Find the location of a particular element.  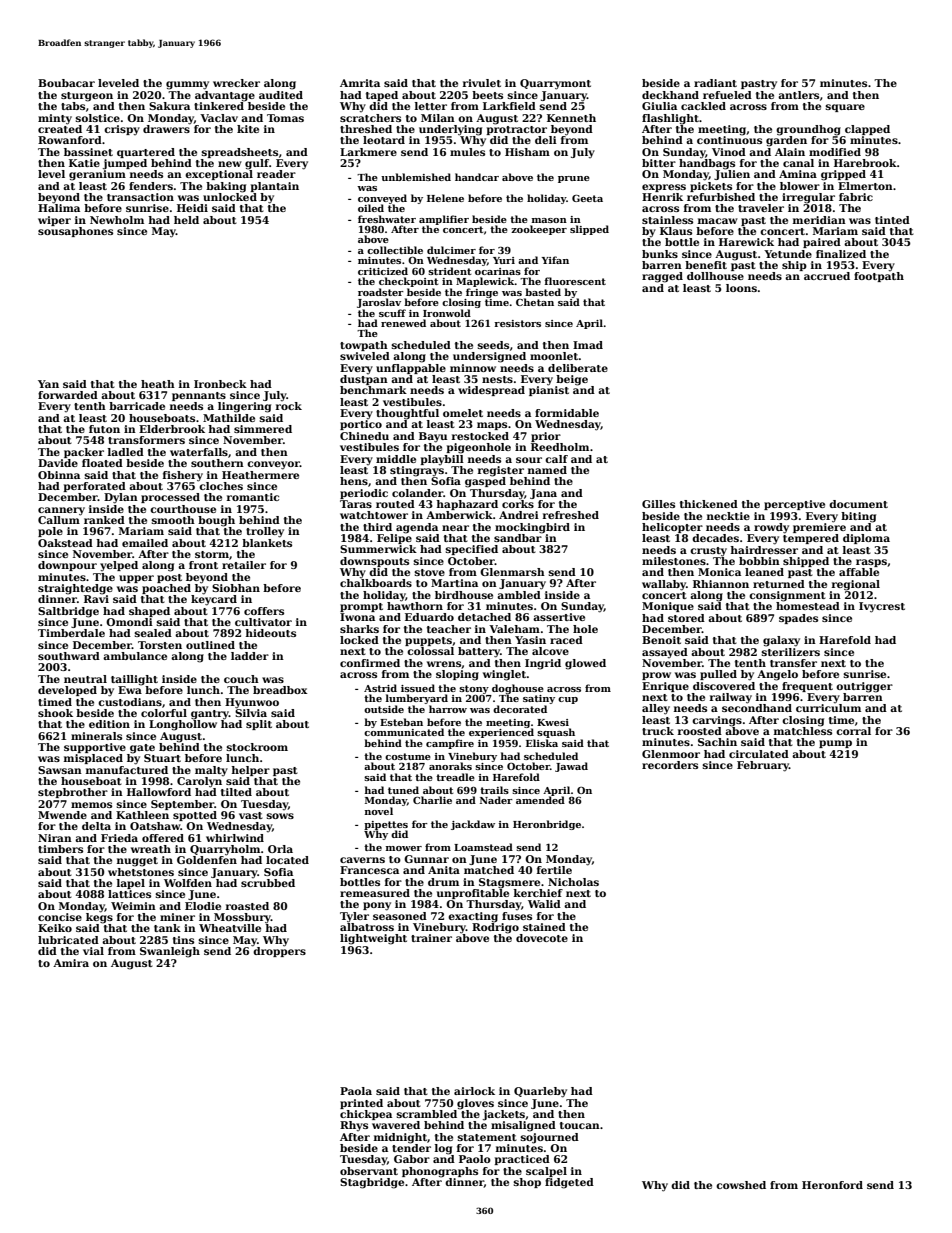

Sakura is located at coordinates (169, 106).
